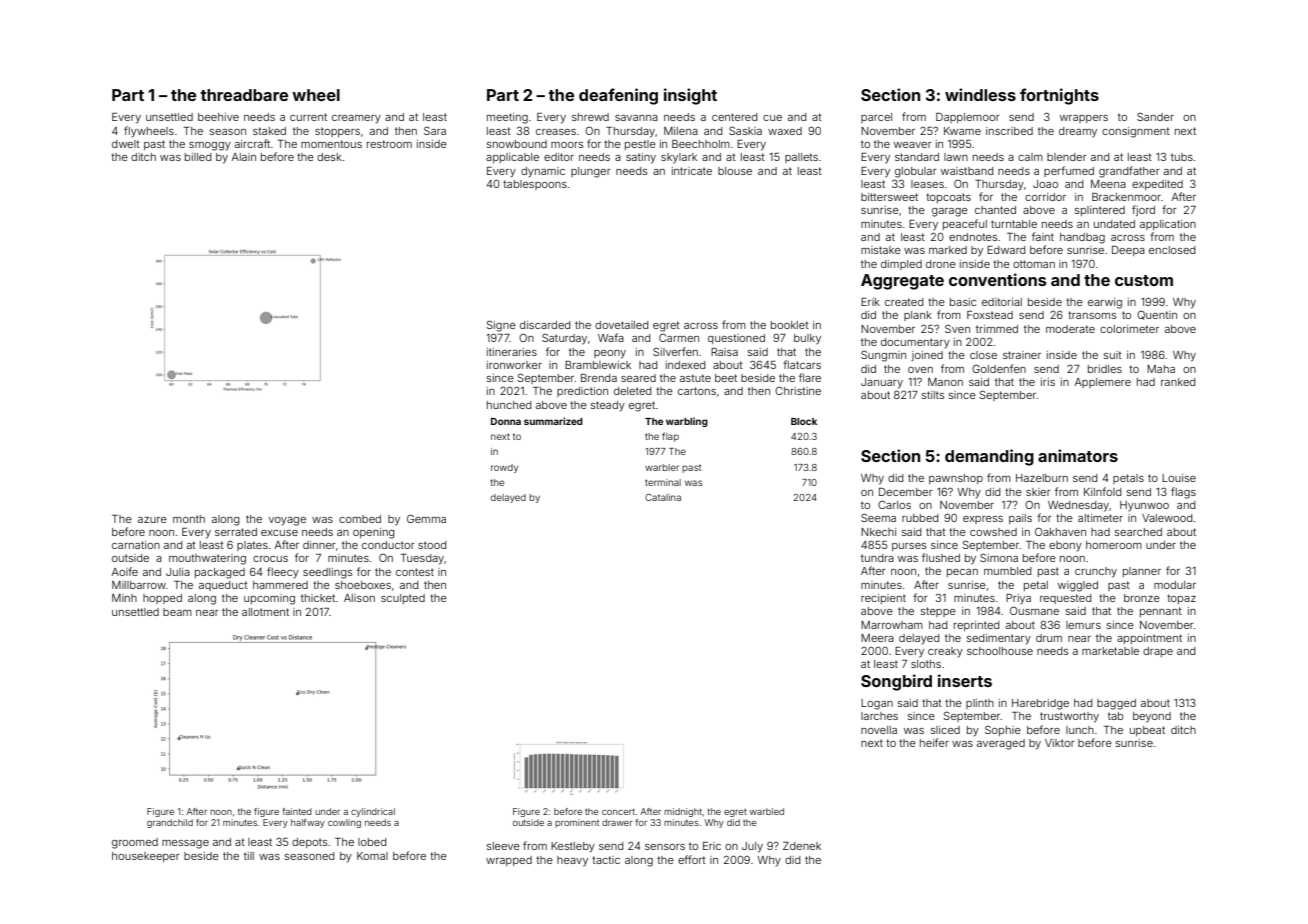 This screenshot has height=924, width=1308. Describe the element at coordinates (309, 843) in the screenshot. I see `depots` at that location.
